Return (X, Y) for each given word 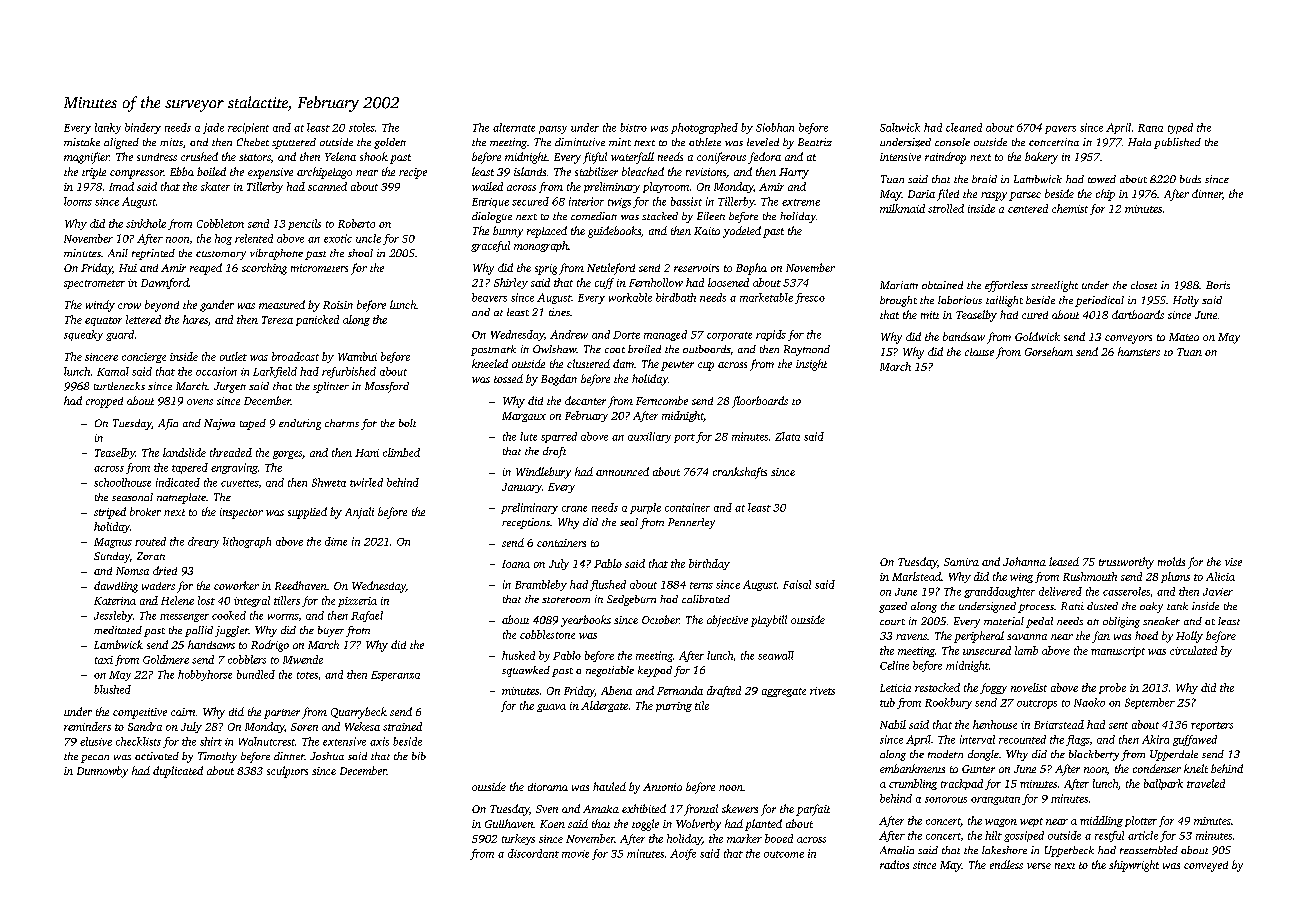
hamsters (1139, 351)
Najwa (219, 424)
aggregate (784, 692)
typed (1180, 128)
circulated (1193, 650)
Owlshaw (555, 349)
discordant (533, 853)
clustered (588, 363)
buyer (331, 631)
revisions (706, 172)
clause (979, 352)
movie (575, 854)
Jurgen (230, 387)
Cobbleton (220, 223)
